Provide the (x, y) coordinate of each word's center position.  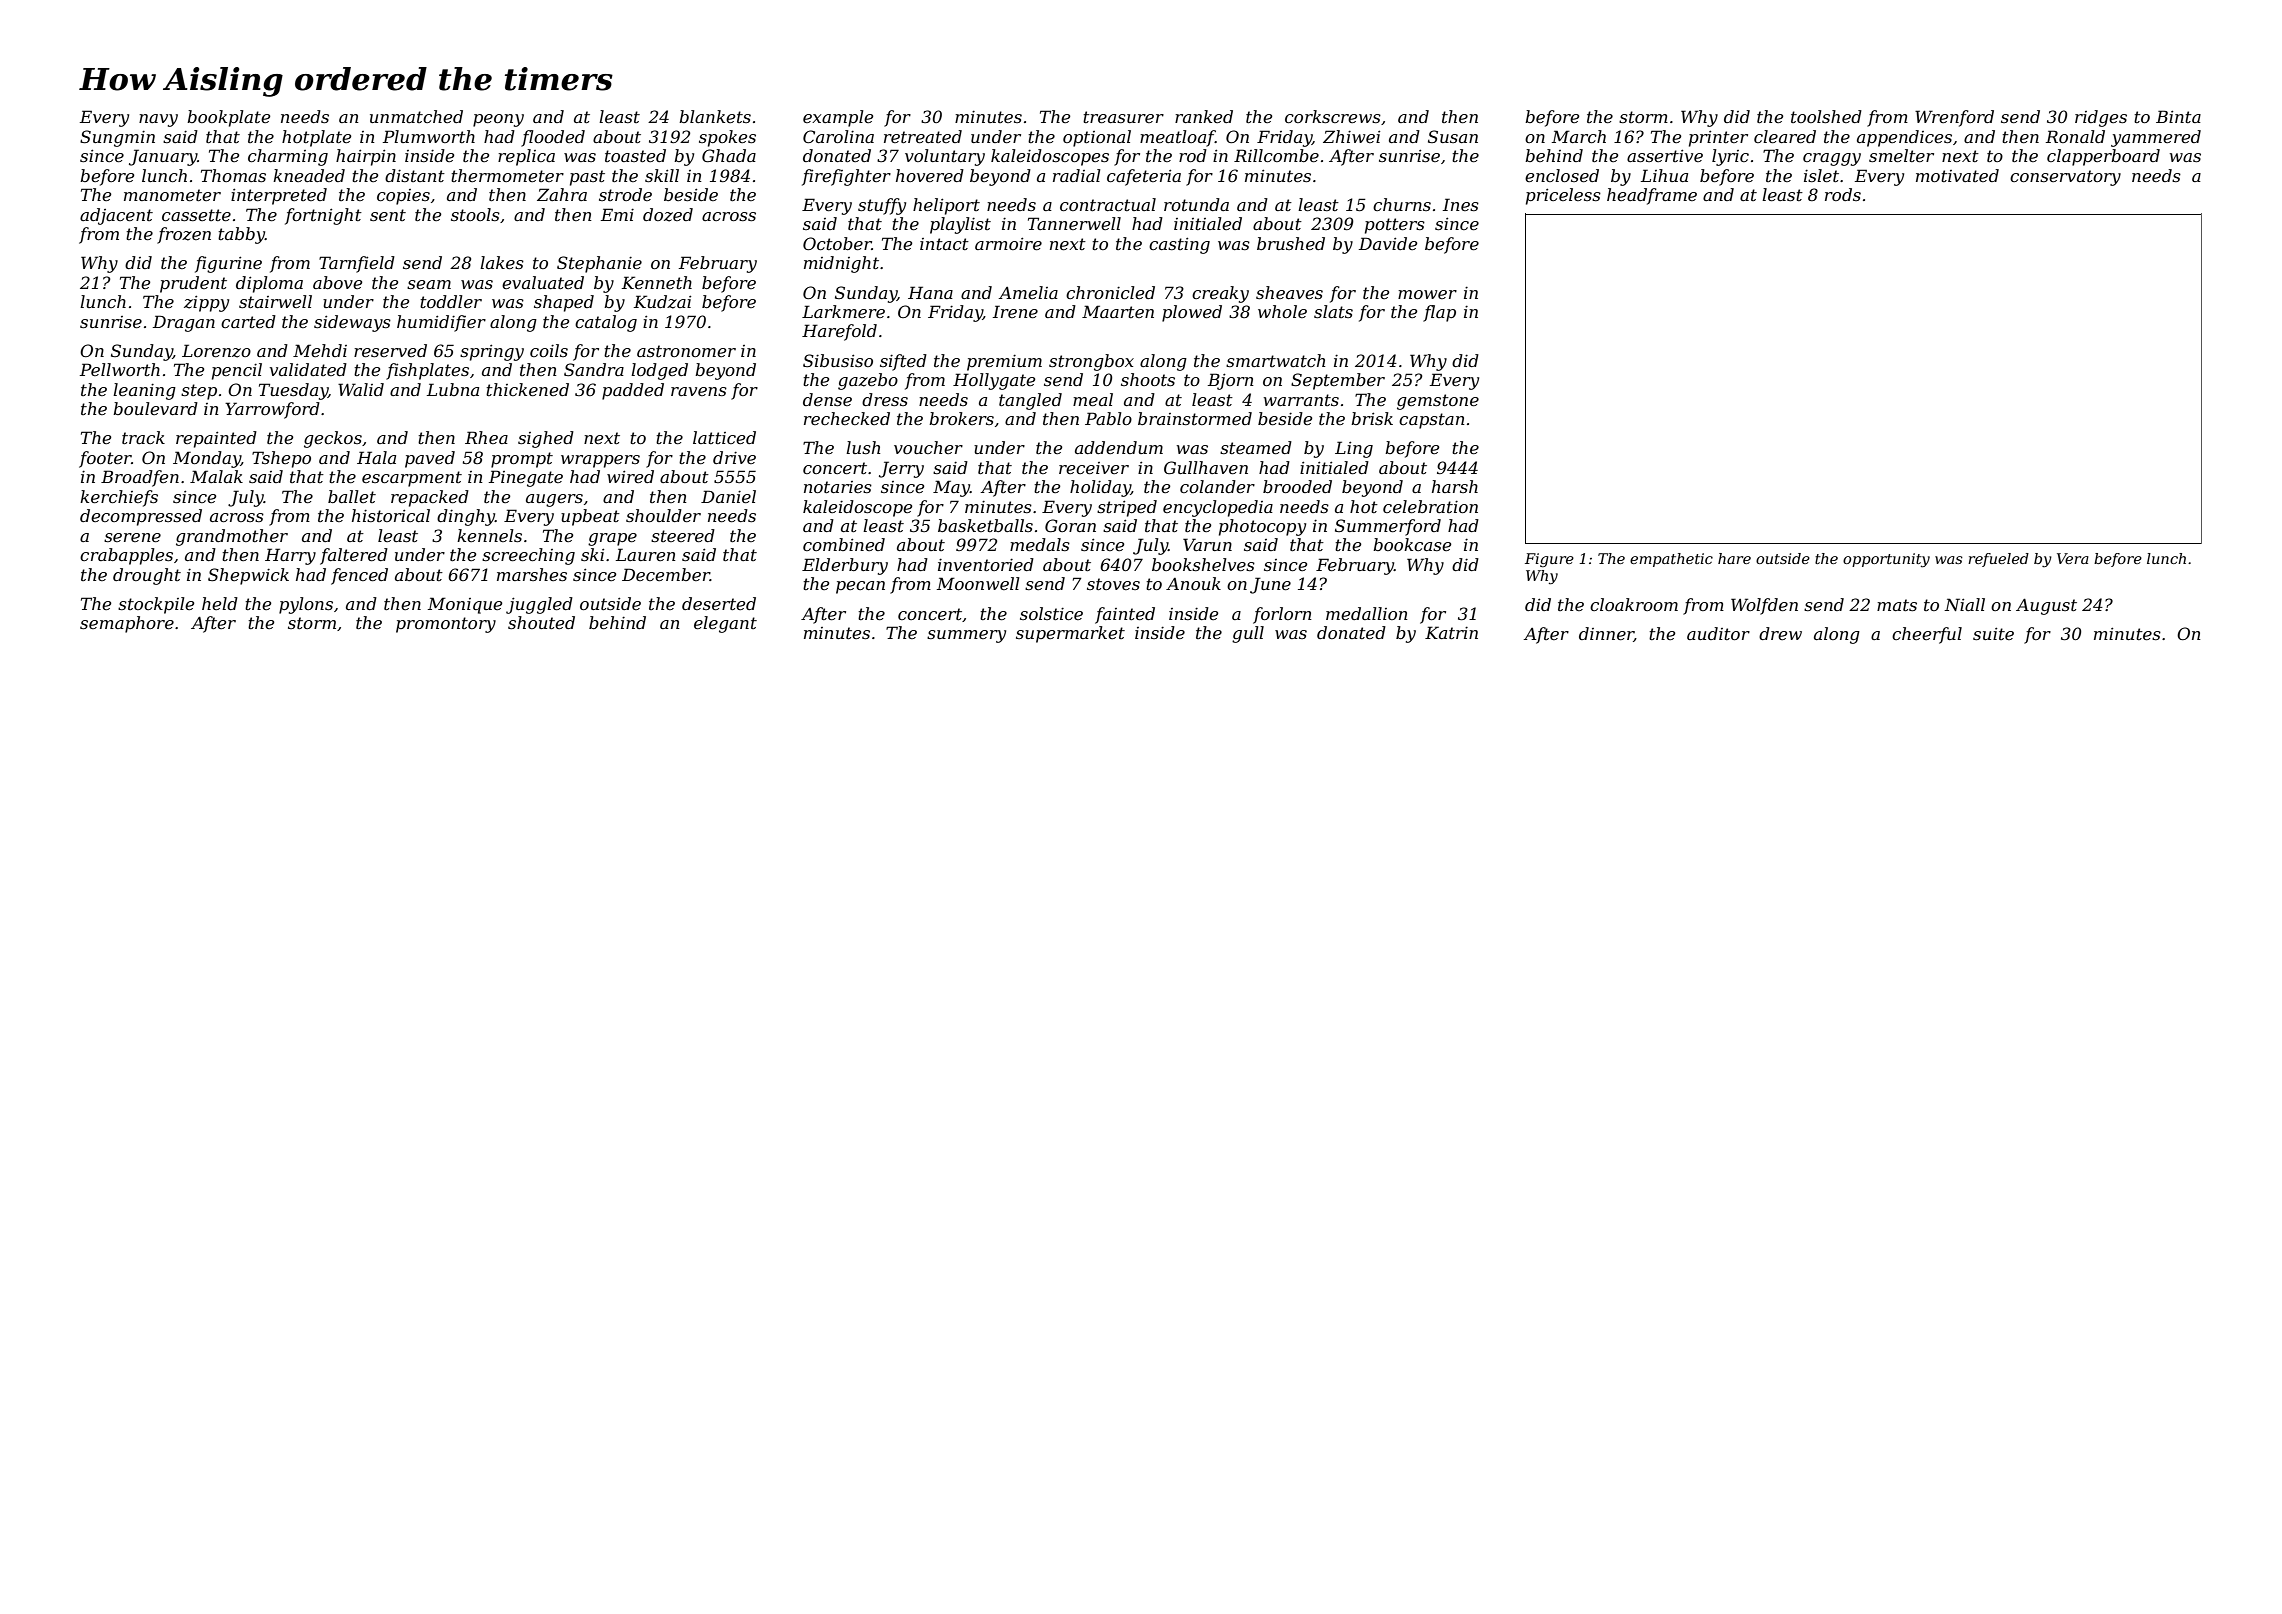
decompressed (141, 517)
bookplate (228, 118)
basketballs (985, 525)
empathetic (1671, 560)
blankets (715, 116)
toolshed (1826, 116)
